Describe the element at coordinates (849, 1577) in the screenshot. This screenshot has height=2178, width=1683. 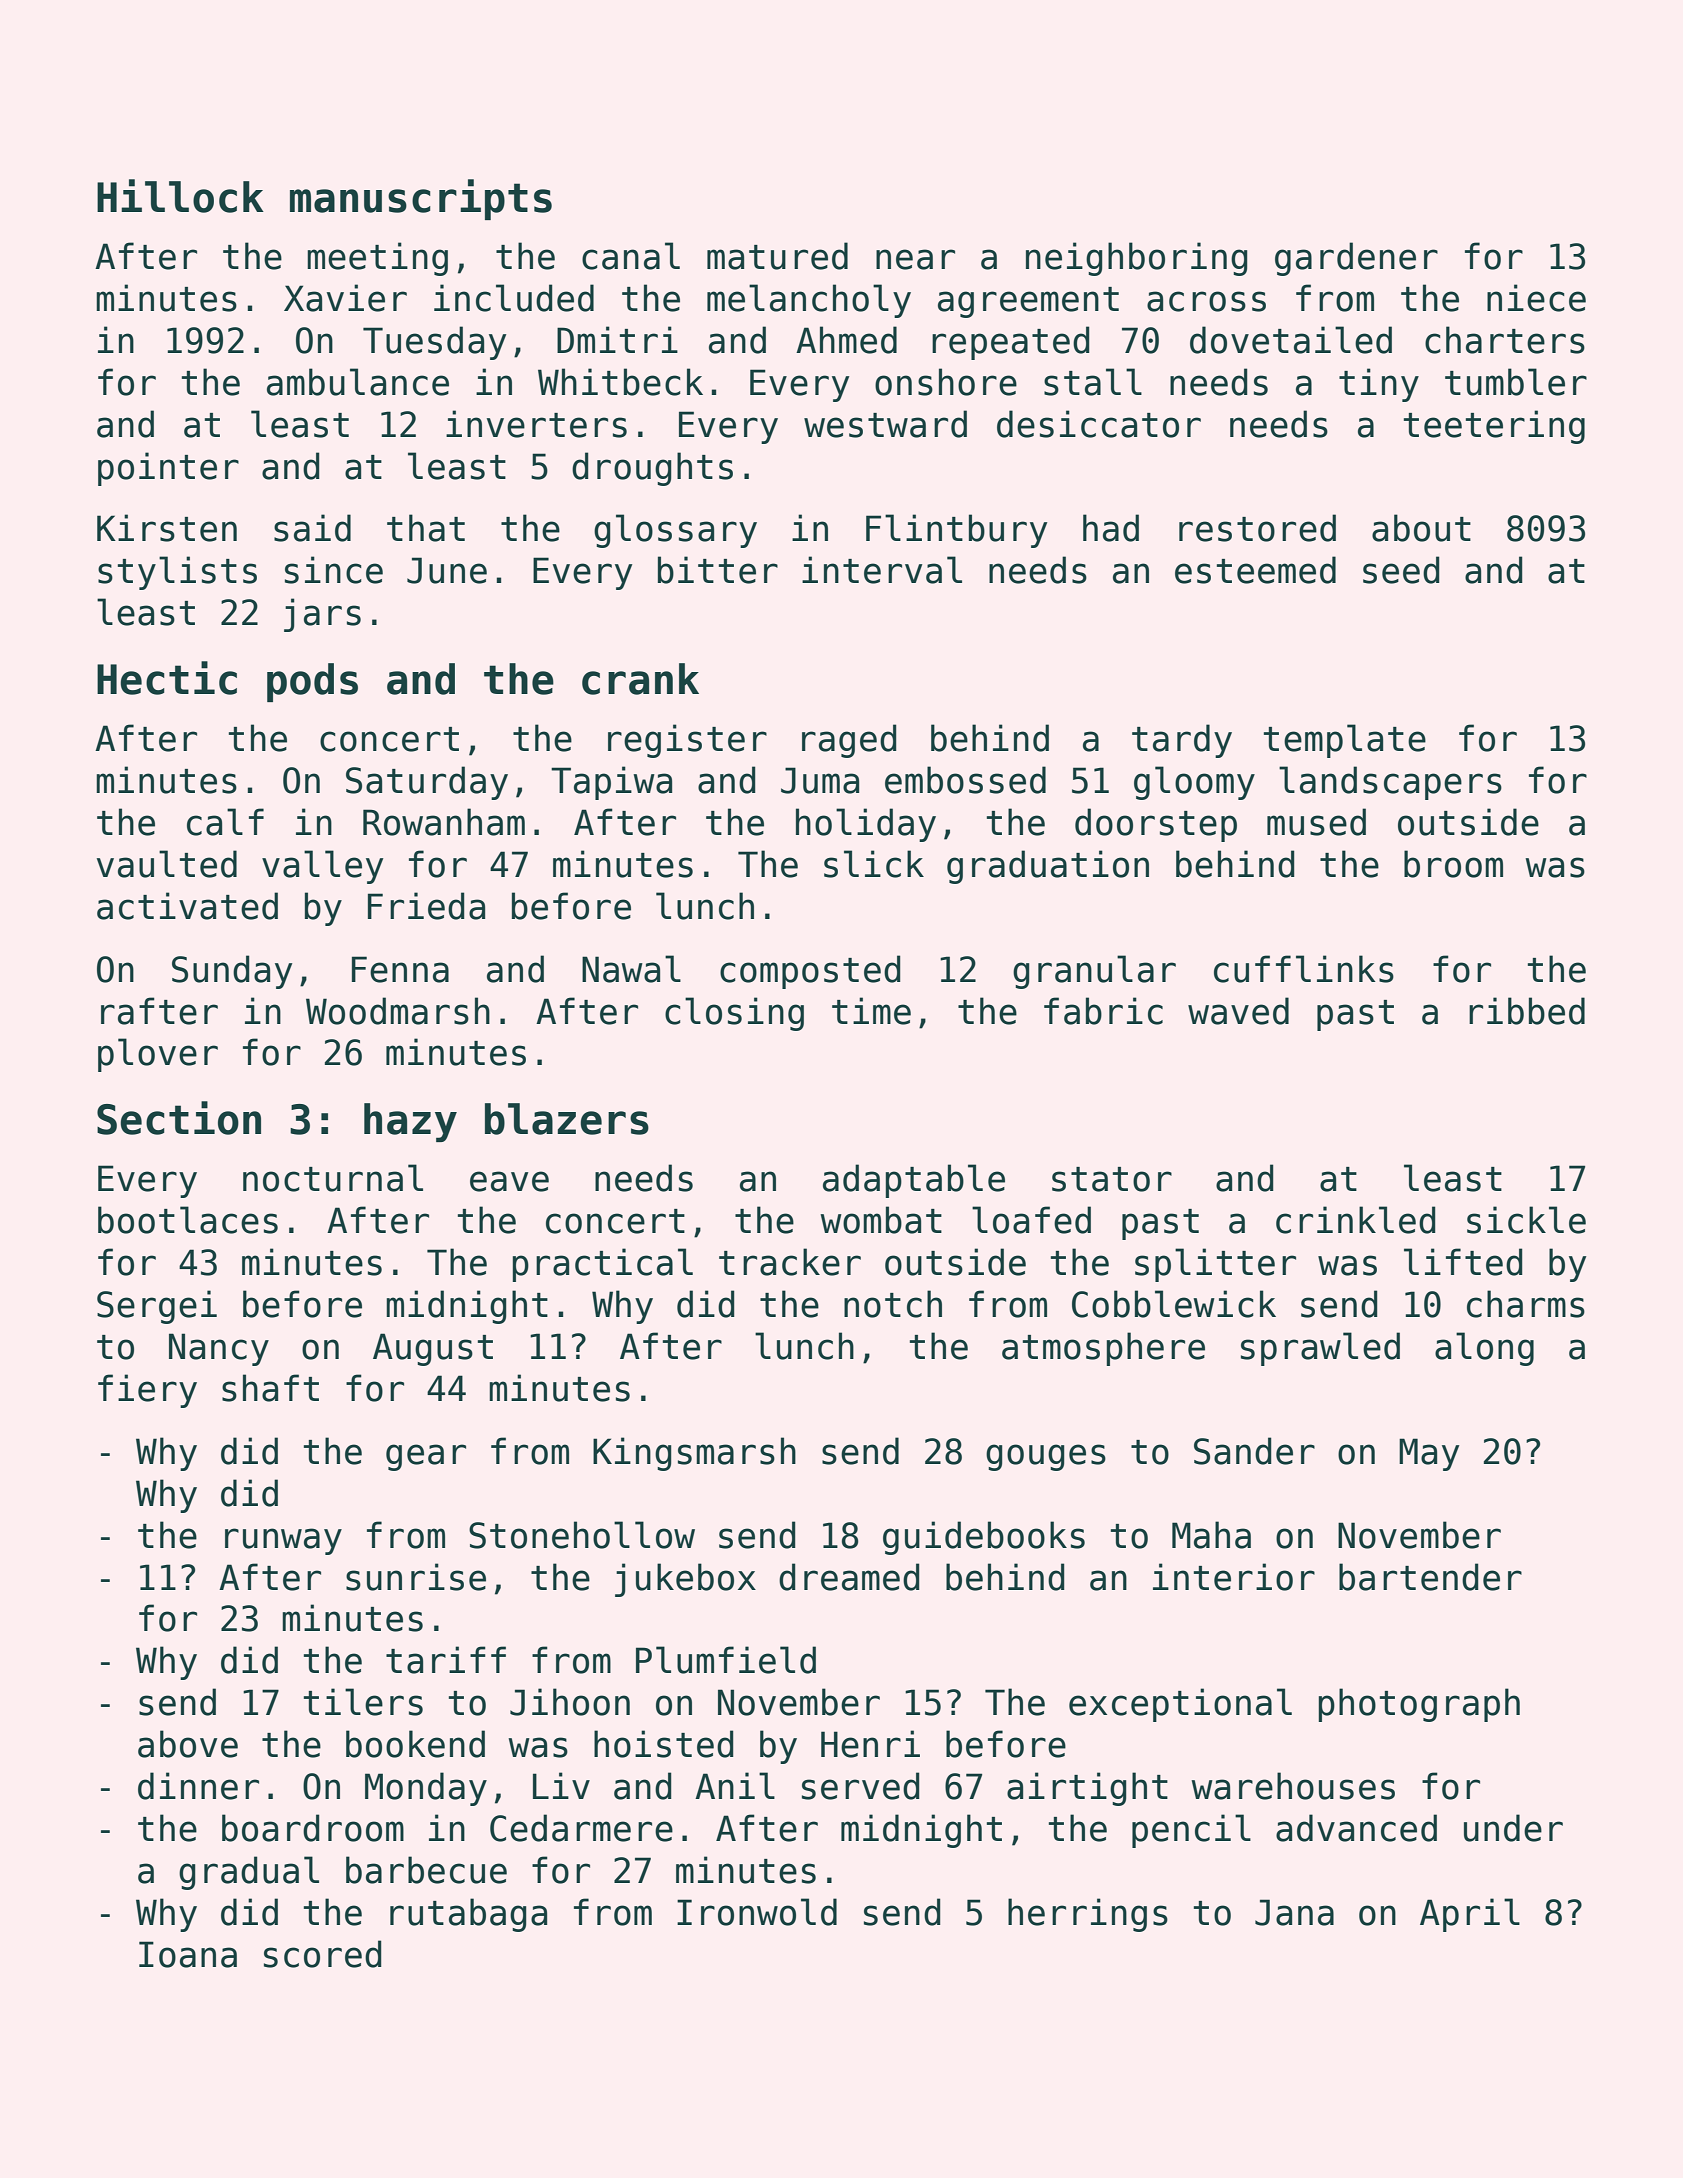
I see `dreamed` at that location.
